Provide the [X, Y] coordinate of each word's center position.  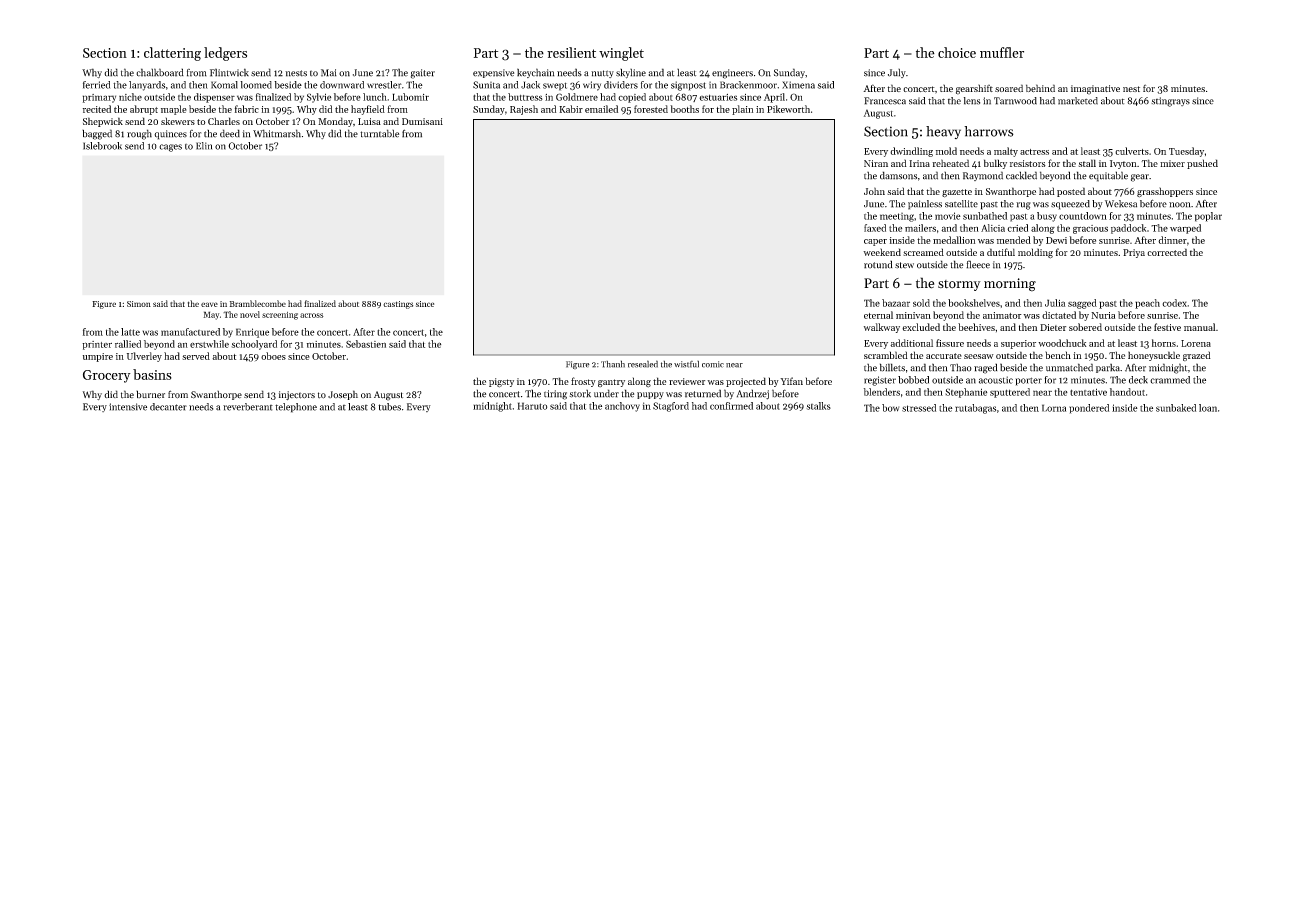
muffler [1002, 52]
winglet [621, 54]
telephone [296, 408]
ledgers [225, 54]
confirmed [731, 406]
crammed [1170, 380]
